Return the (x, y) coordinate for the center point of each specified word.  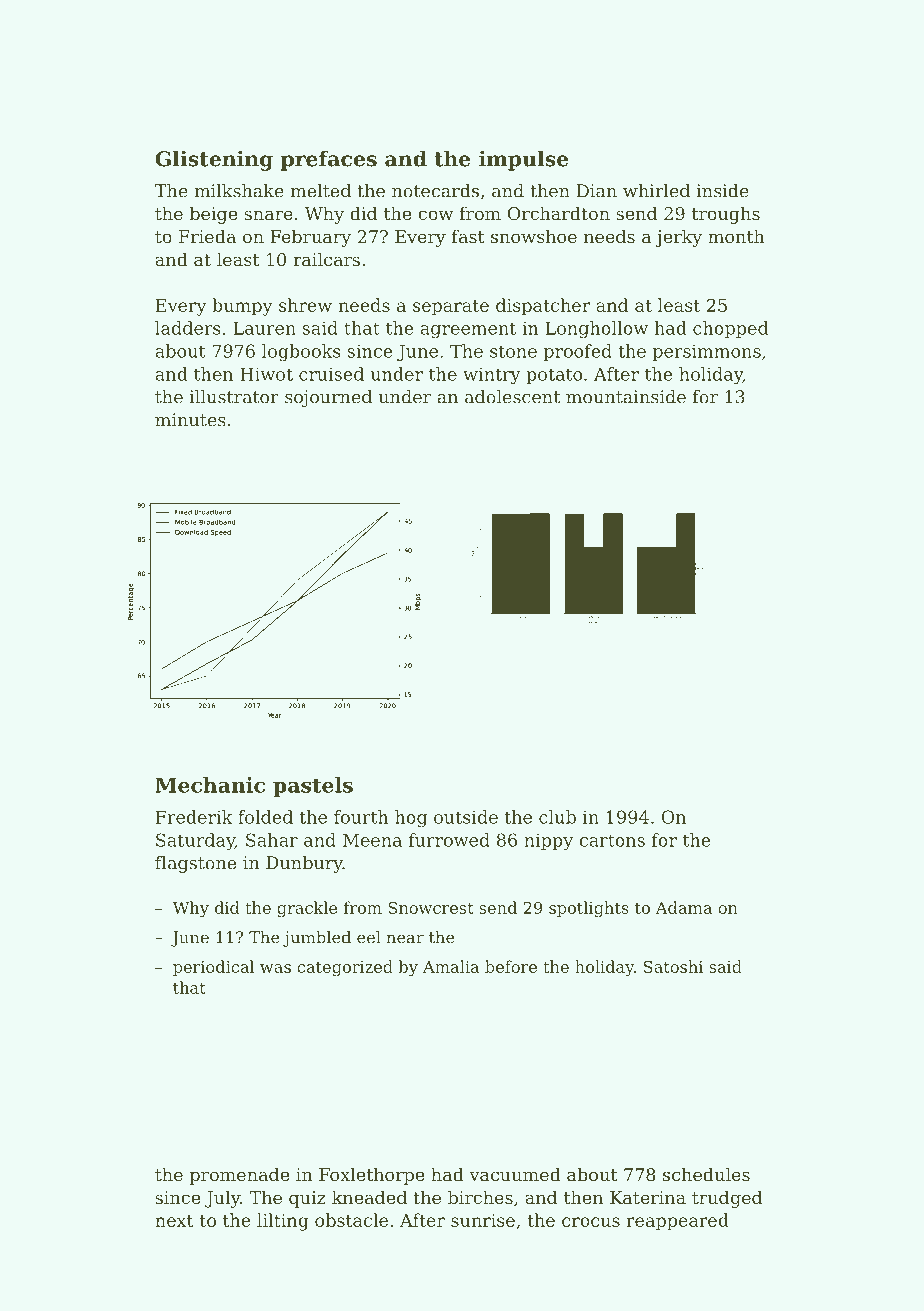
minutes (190, 420)
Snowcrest (431, 908)
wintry (492, 375)
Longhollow (596, 330)
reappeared (678, 1222)
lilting (283, 1222)
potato (554, 376)
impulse (523, 160)
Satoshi (673, 966)
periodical (213, 968)
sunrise (483, 1220)
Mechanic (210, 785)
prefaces (329, 160)
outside (466, 817)
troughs (726, 215)
